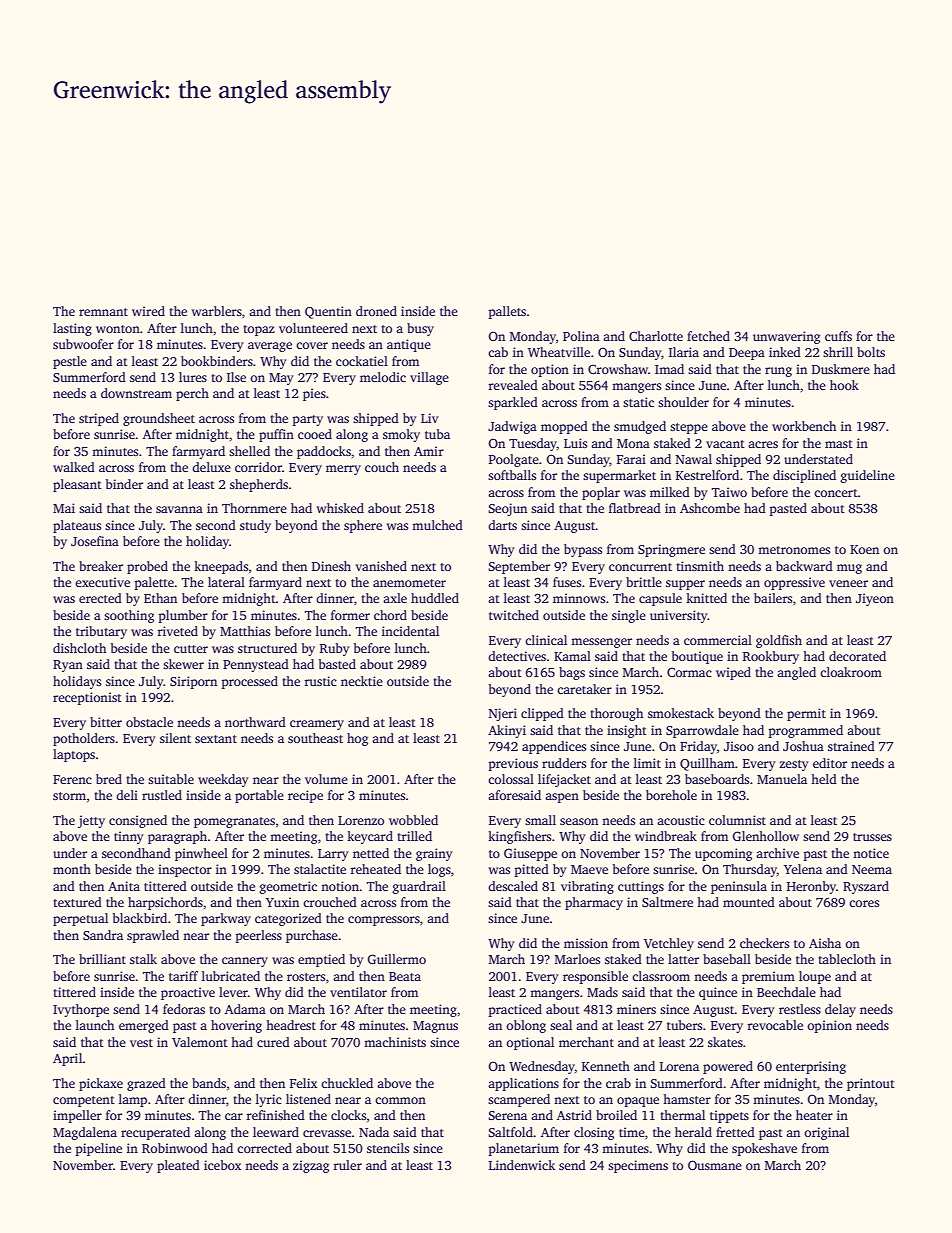  I want to click on Springmere, so click(671, 550).
